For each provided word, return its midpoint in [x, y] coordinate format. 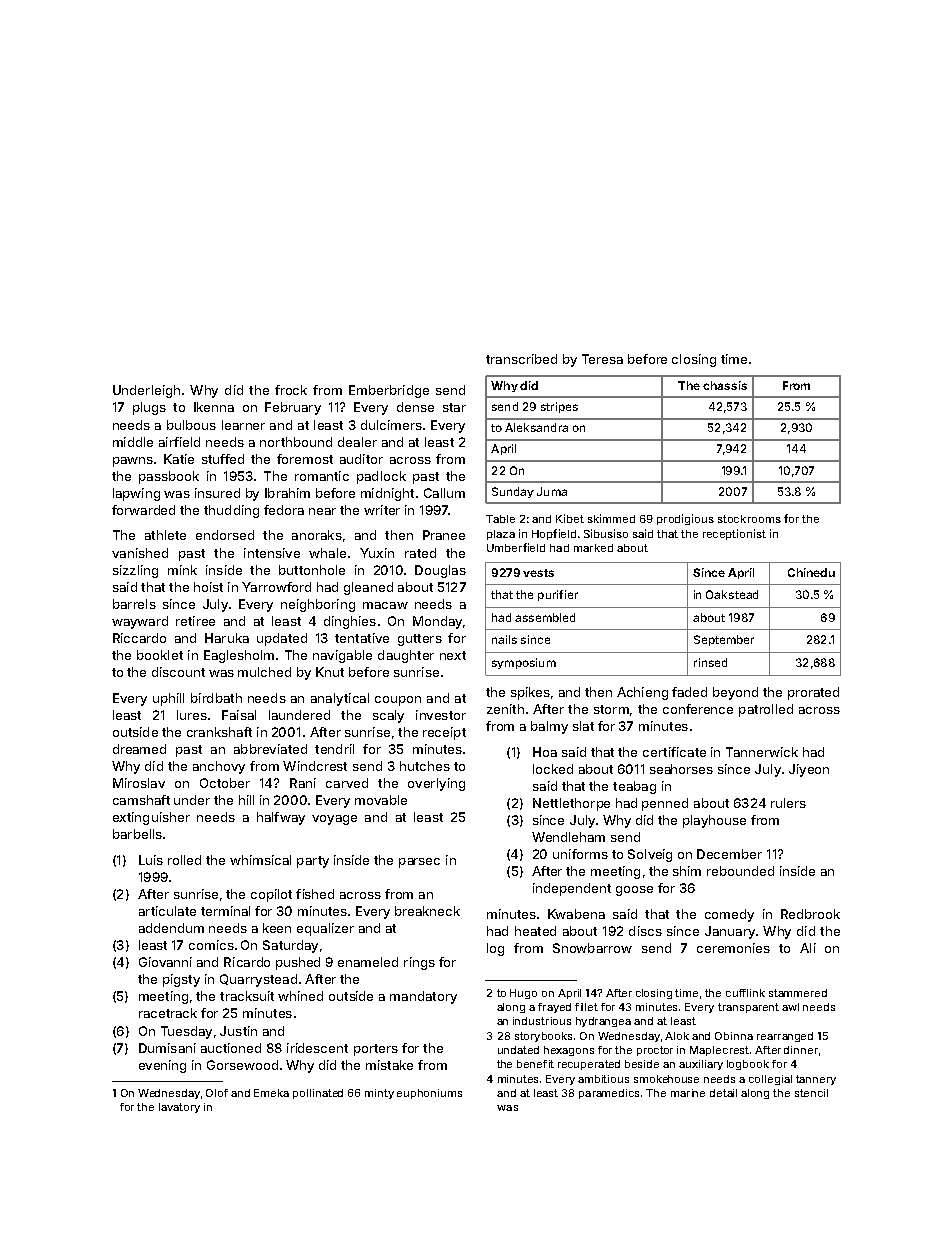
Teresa [602, 359]
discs [645, 931]
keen [277, 928]
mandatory [423, 997]
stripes [559, 407]
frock [291, 390]
